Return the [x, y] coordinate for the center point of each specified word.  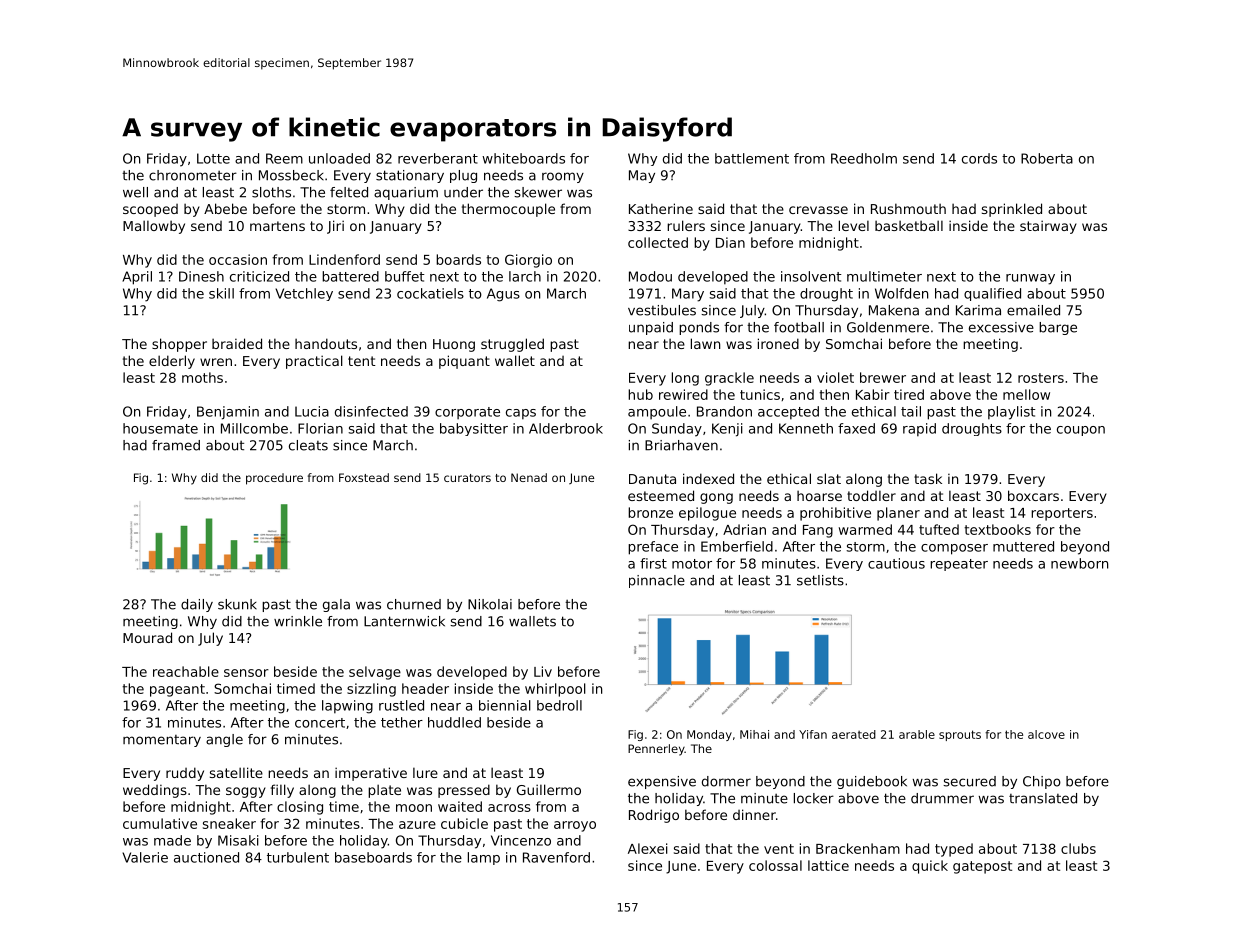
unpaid [651, 328]
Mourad [147, 637]
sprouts [960, 735]
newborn [1079, 563]
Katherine [661, 208]
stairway [1048, 227]
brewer [883, 377]
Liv [543, 671]
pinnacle [657, 581]
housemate [160, 428]
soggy [246, 792]
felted [349, 192]
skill [221, 293]
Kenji [727, 430]
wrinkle [298, 621]
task [928, 478]
